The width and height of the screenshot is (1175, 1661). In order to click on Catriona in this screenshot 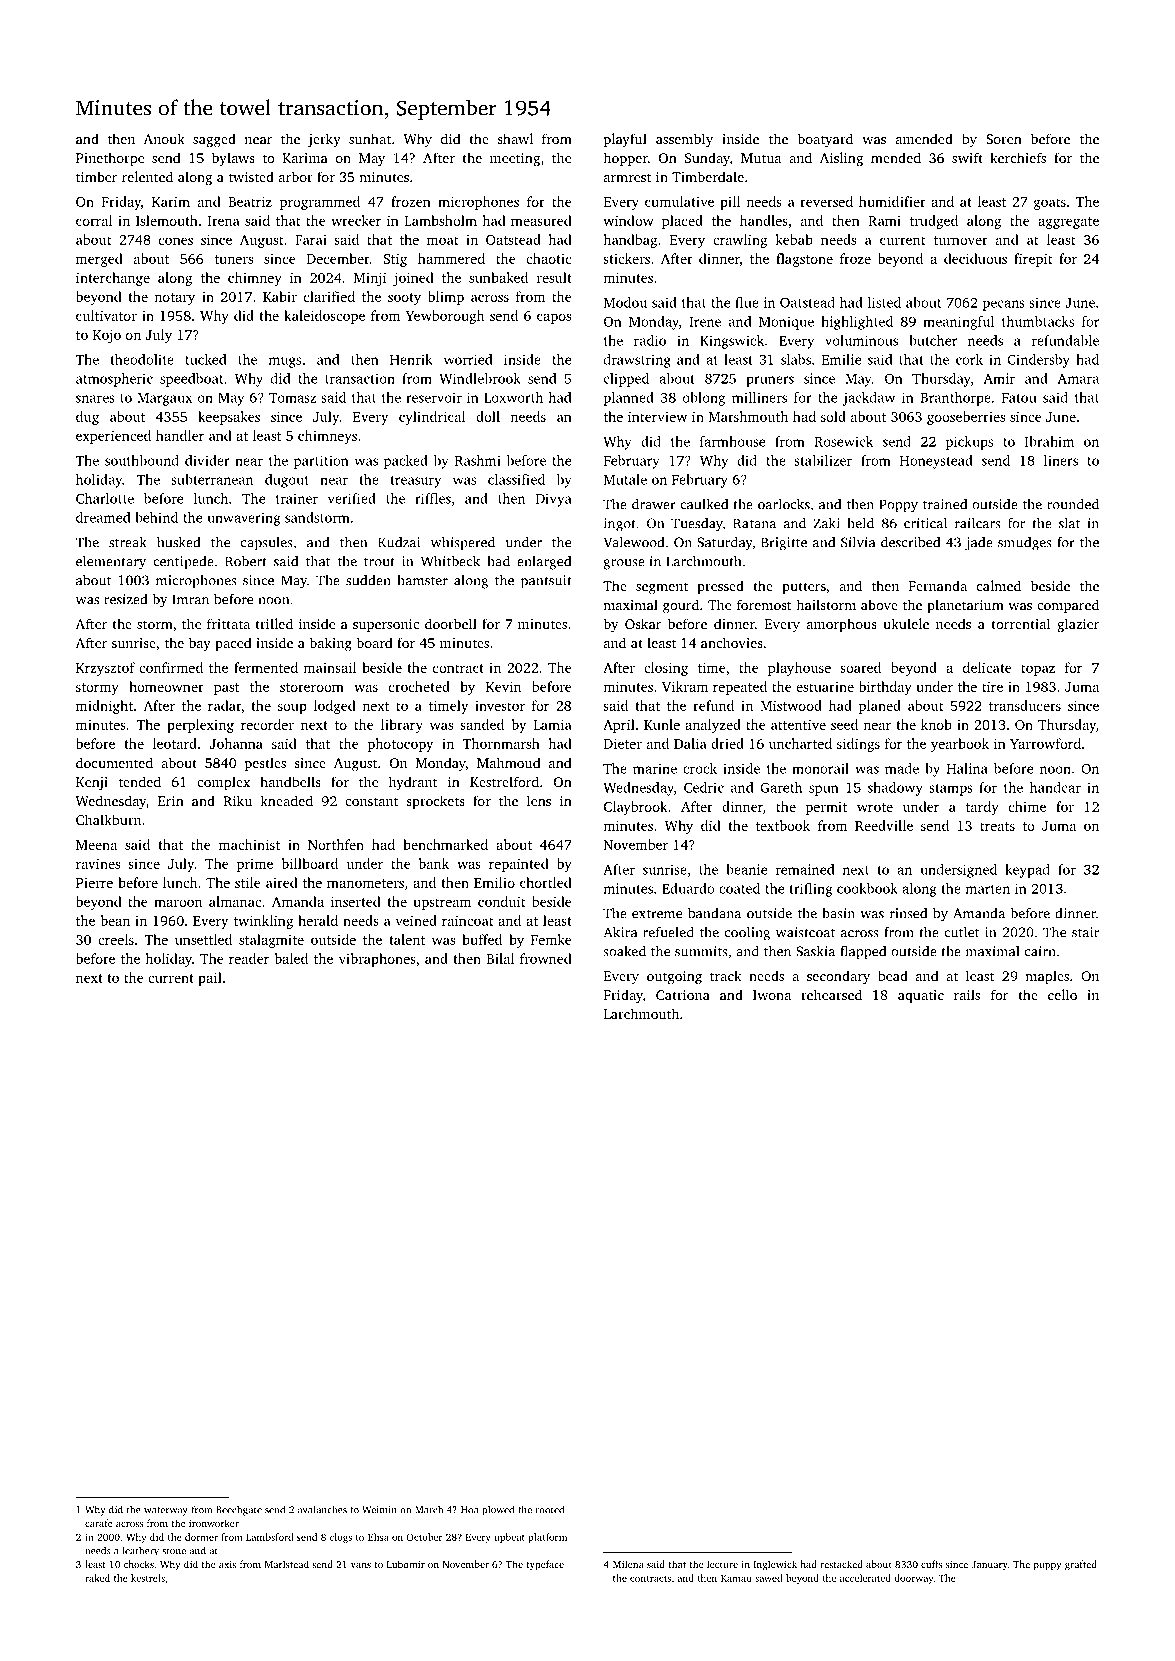, I will do `click(683, 995)`.
